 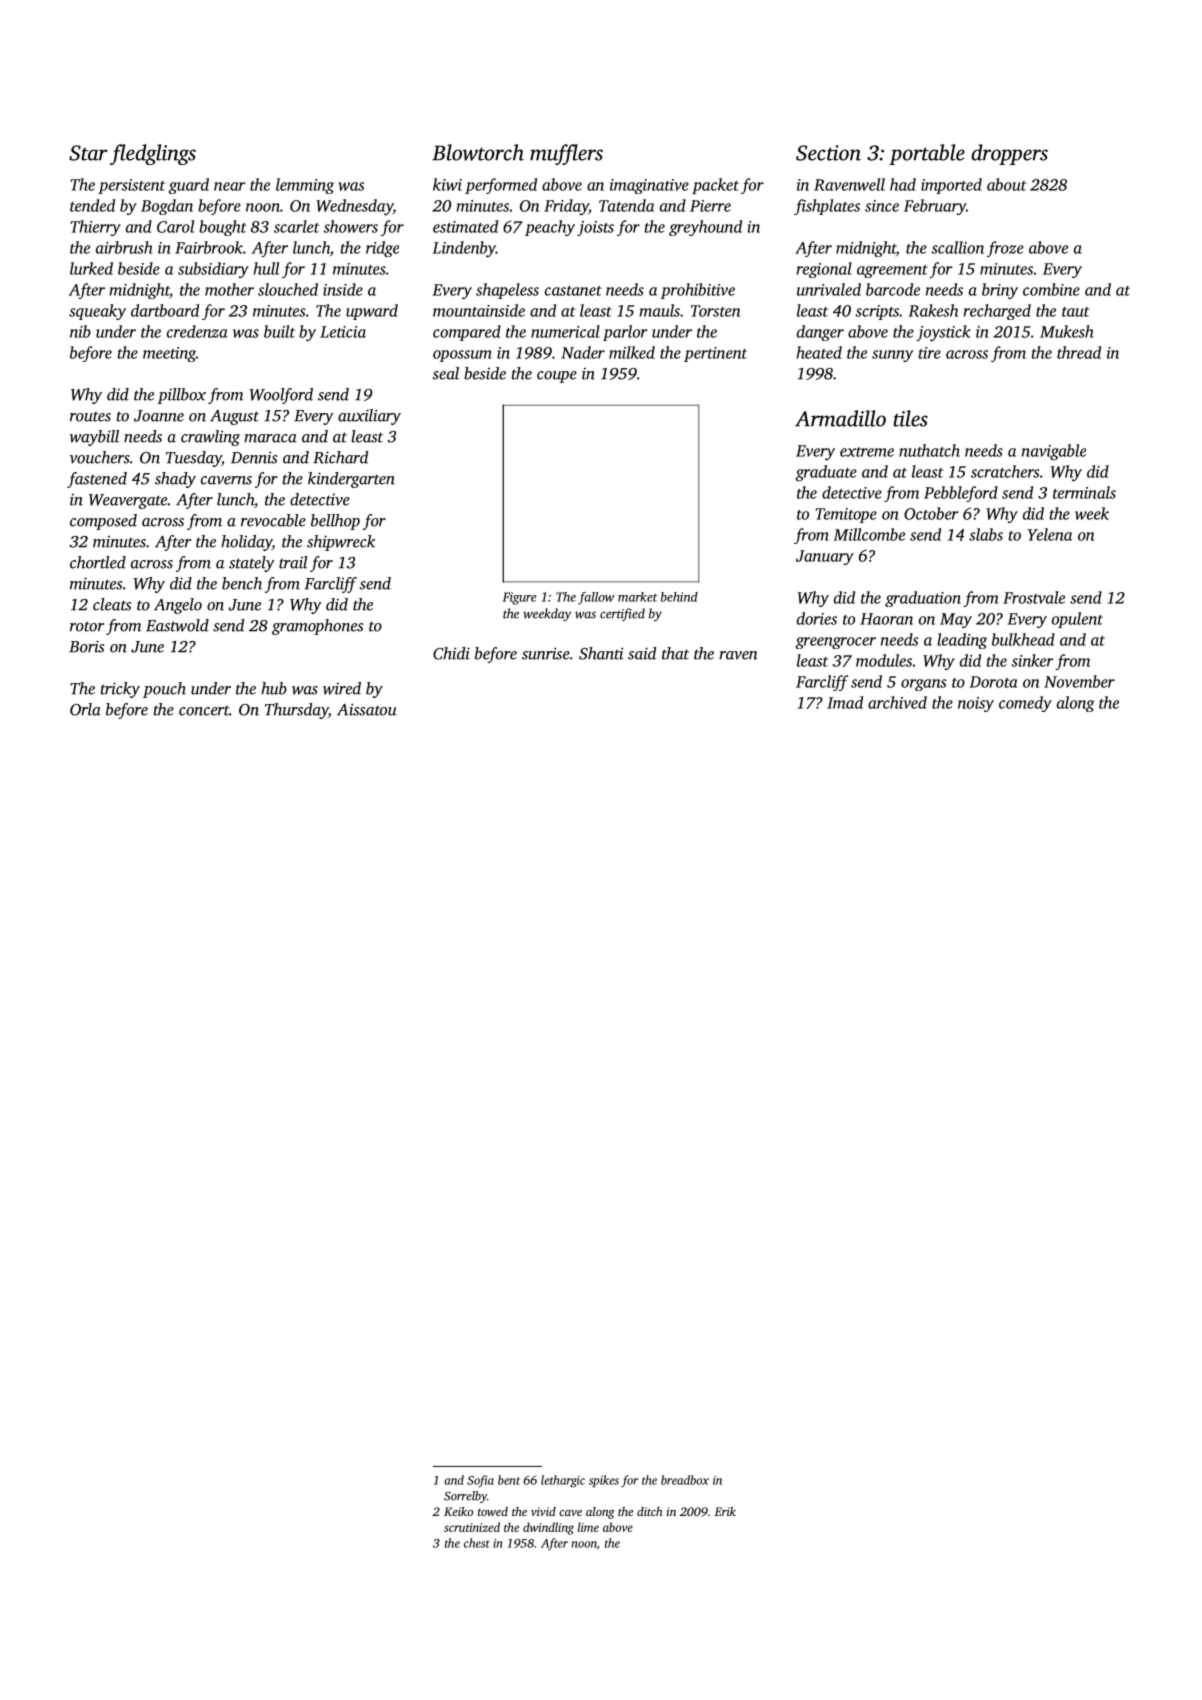 I want to click on Thursday, so click(x=296, y=711).
